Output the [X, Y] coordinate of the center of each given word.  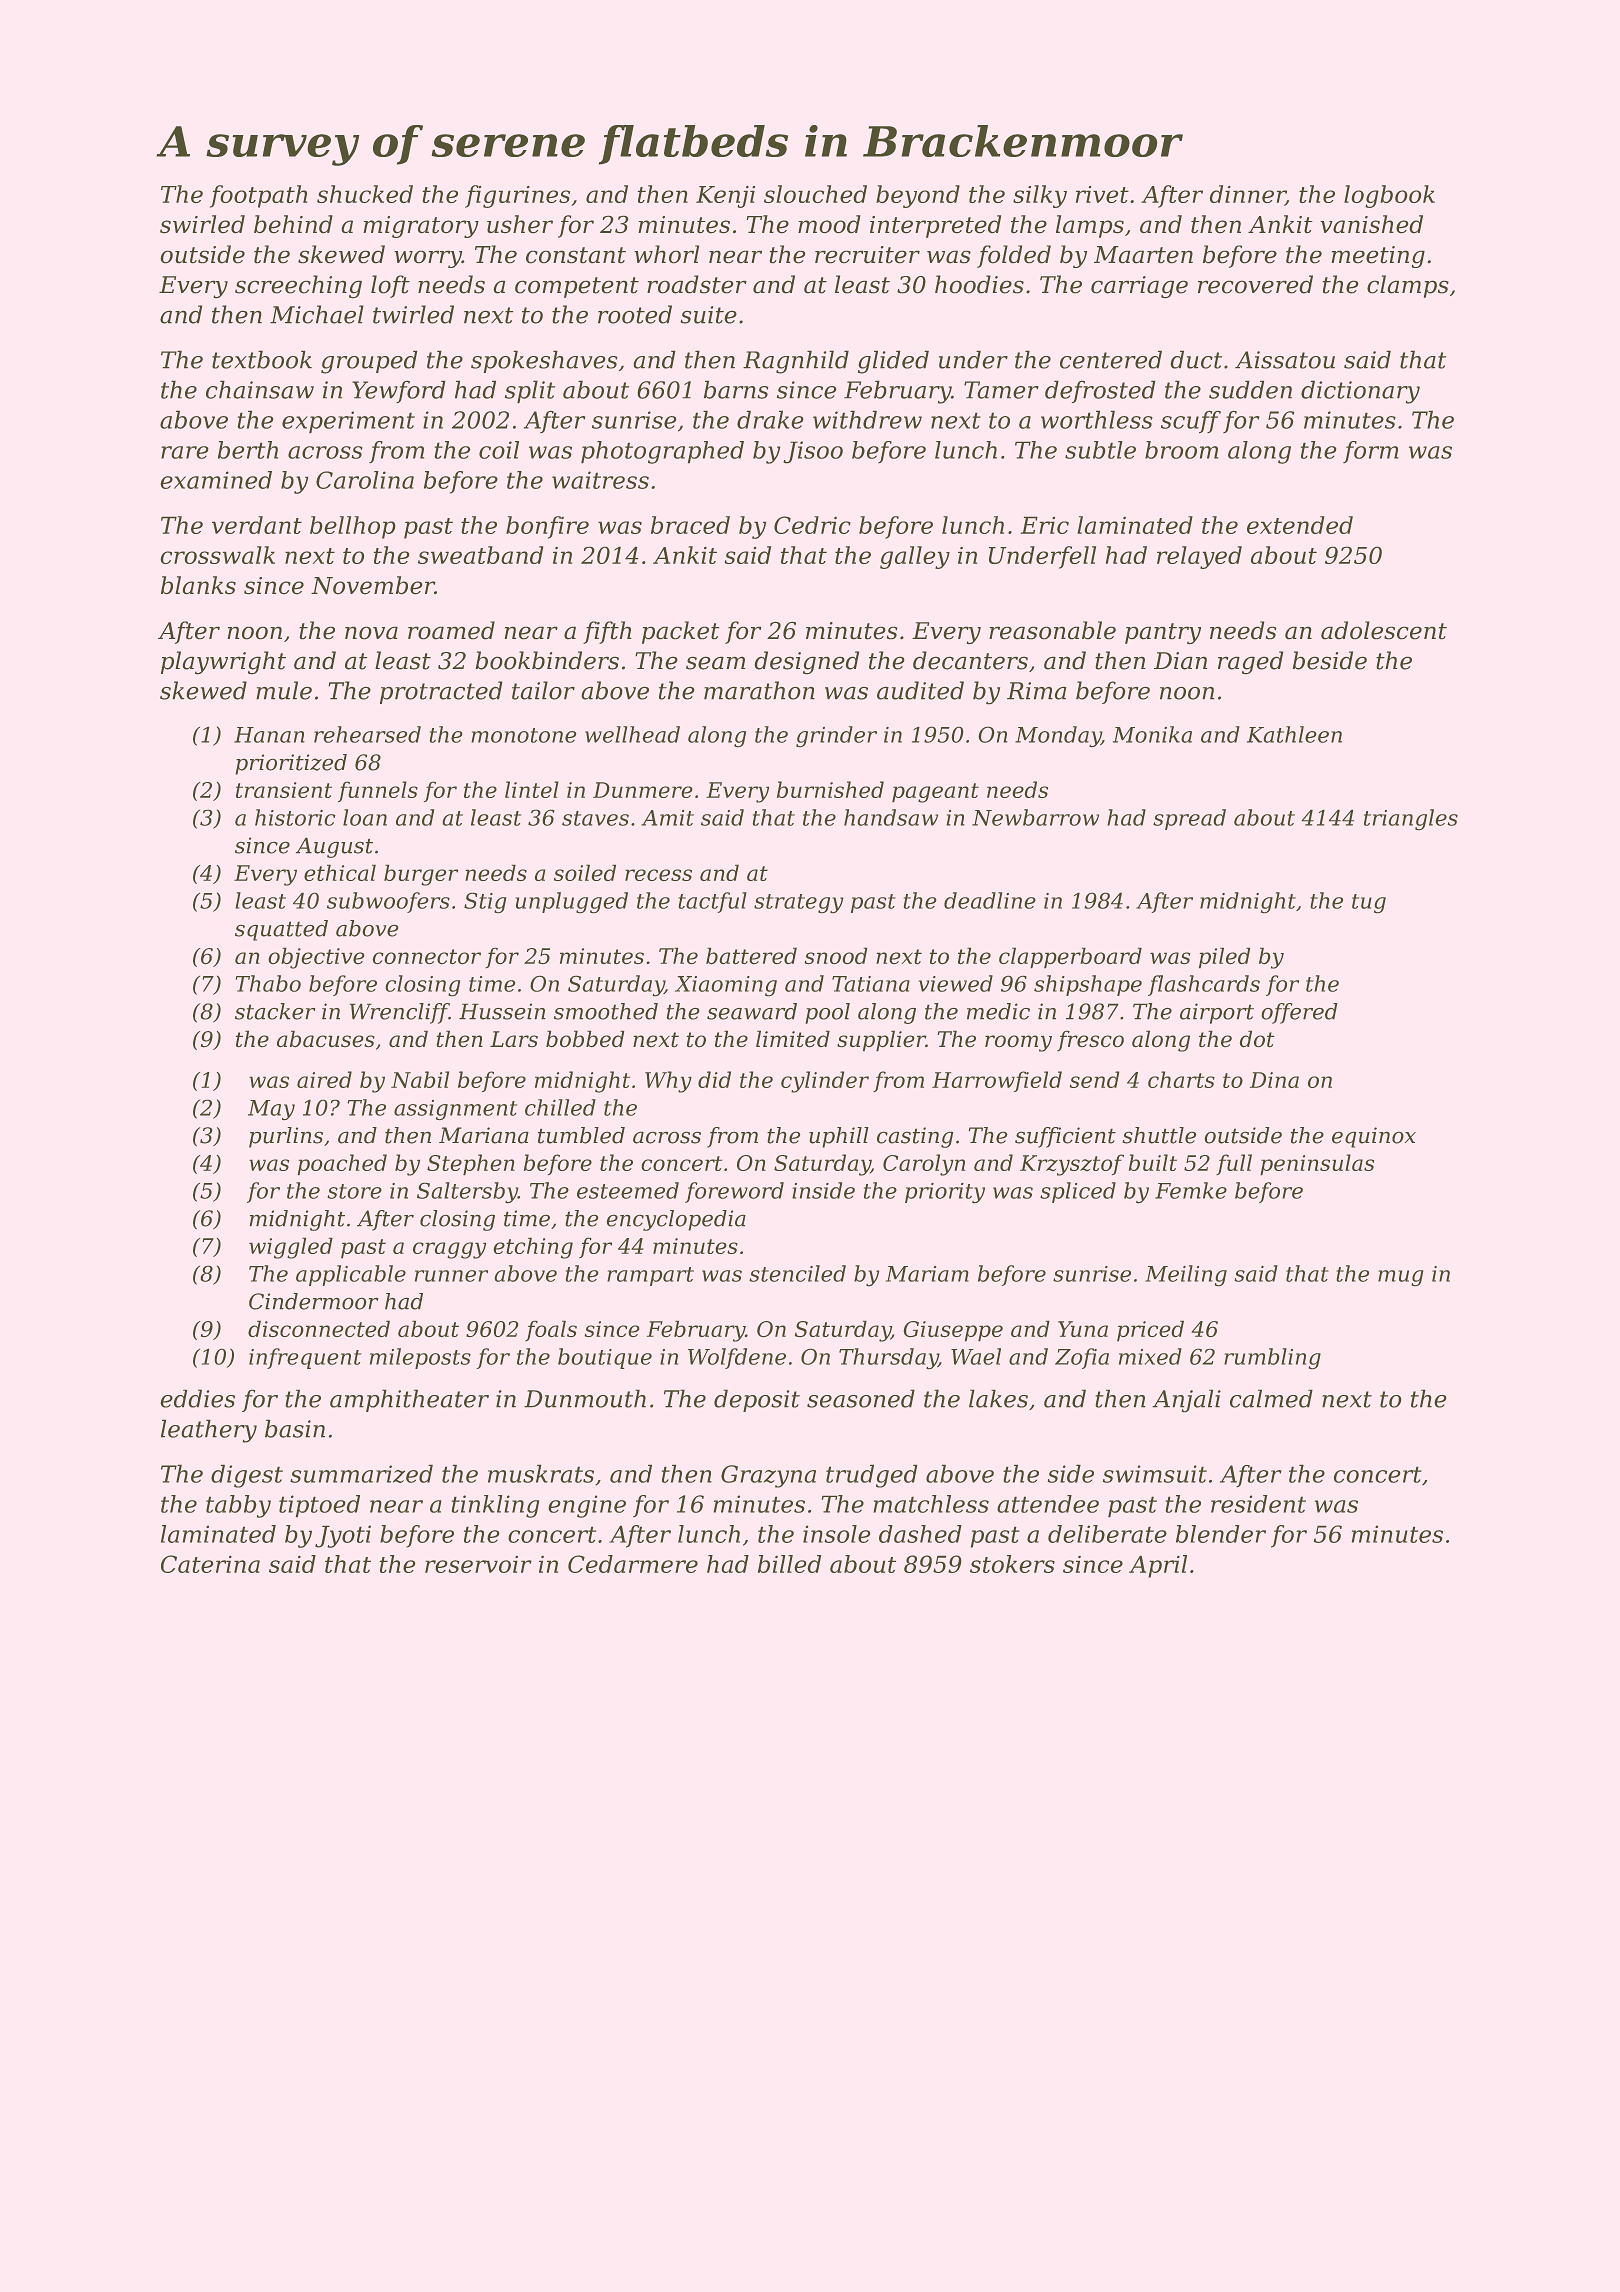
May [271, 1110]
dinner [1247, 195]
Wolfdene [737, 1358]
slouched [815, 194]
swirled [202, 224]
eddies [197, 1398]
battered [751, 956]
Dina [1274, 1080]
